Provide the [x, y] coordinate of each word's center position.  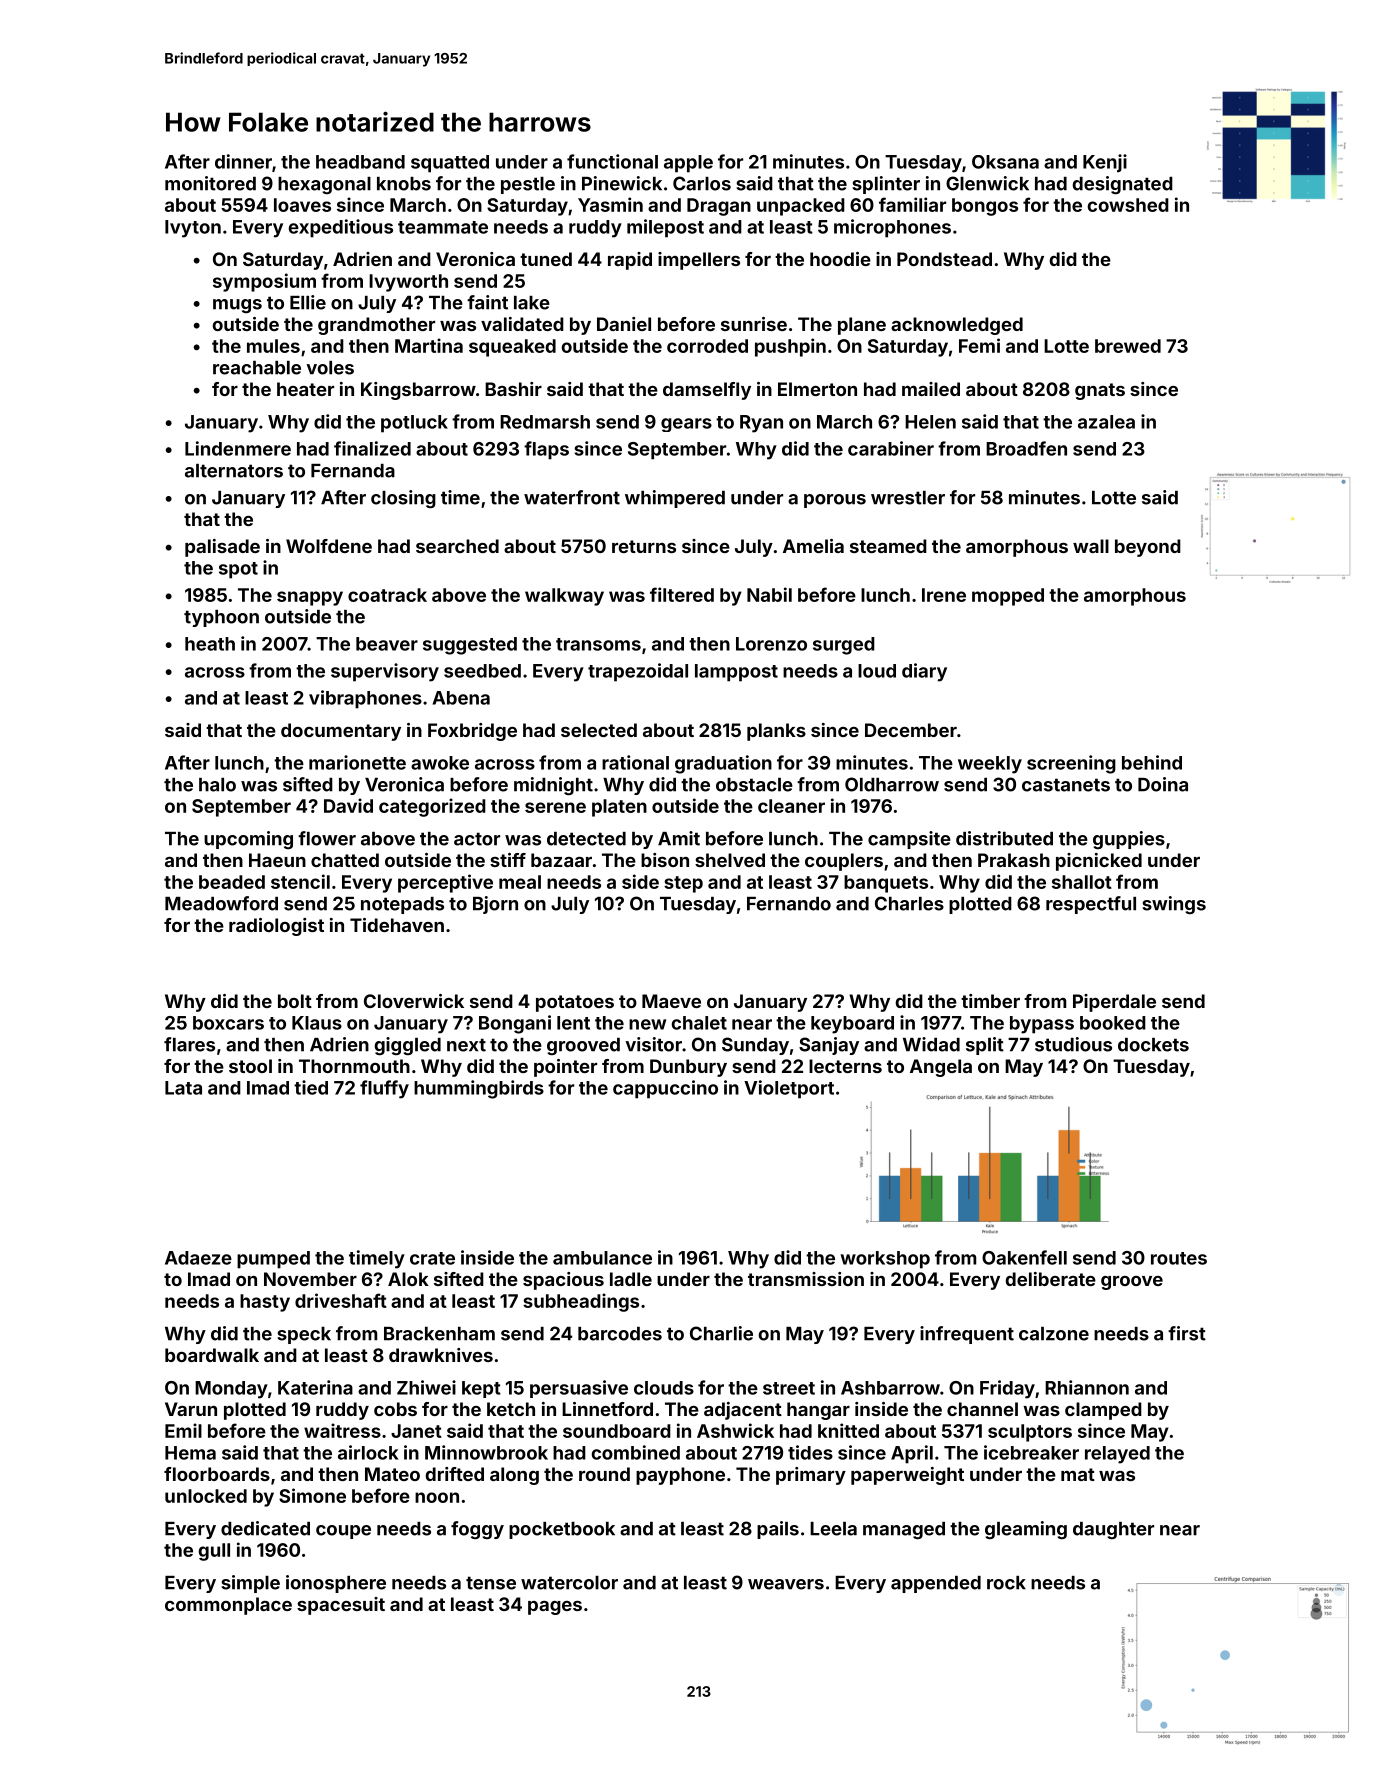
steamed [888, 546]
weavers [786, 1584]
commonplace [228, 1606]
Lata [183, 1088]
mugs [237, 306]
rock [1006, 1583]
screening [1071, 764]
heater [305, 389]
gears [686, 425]
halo [217, 785]
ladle [631, 1279]
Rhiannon [1087, 1387]
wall [1091, 546]
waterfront [572, 497]
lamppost [736, 673]
